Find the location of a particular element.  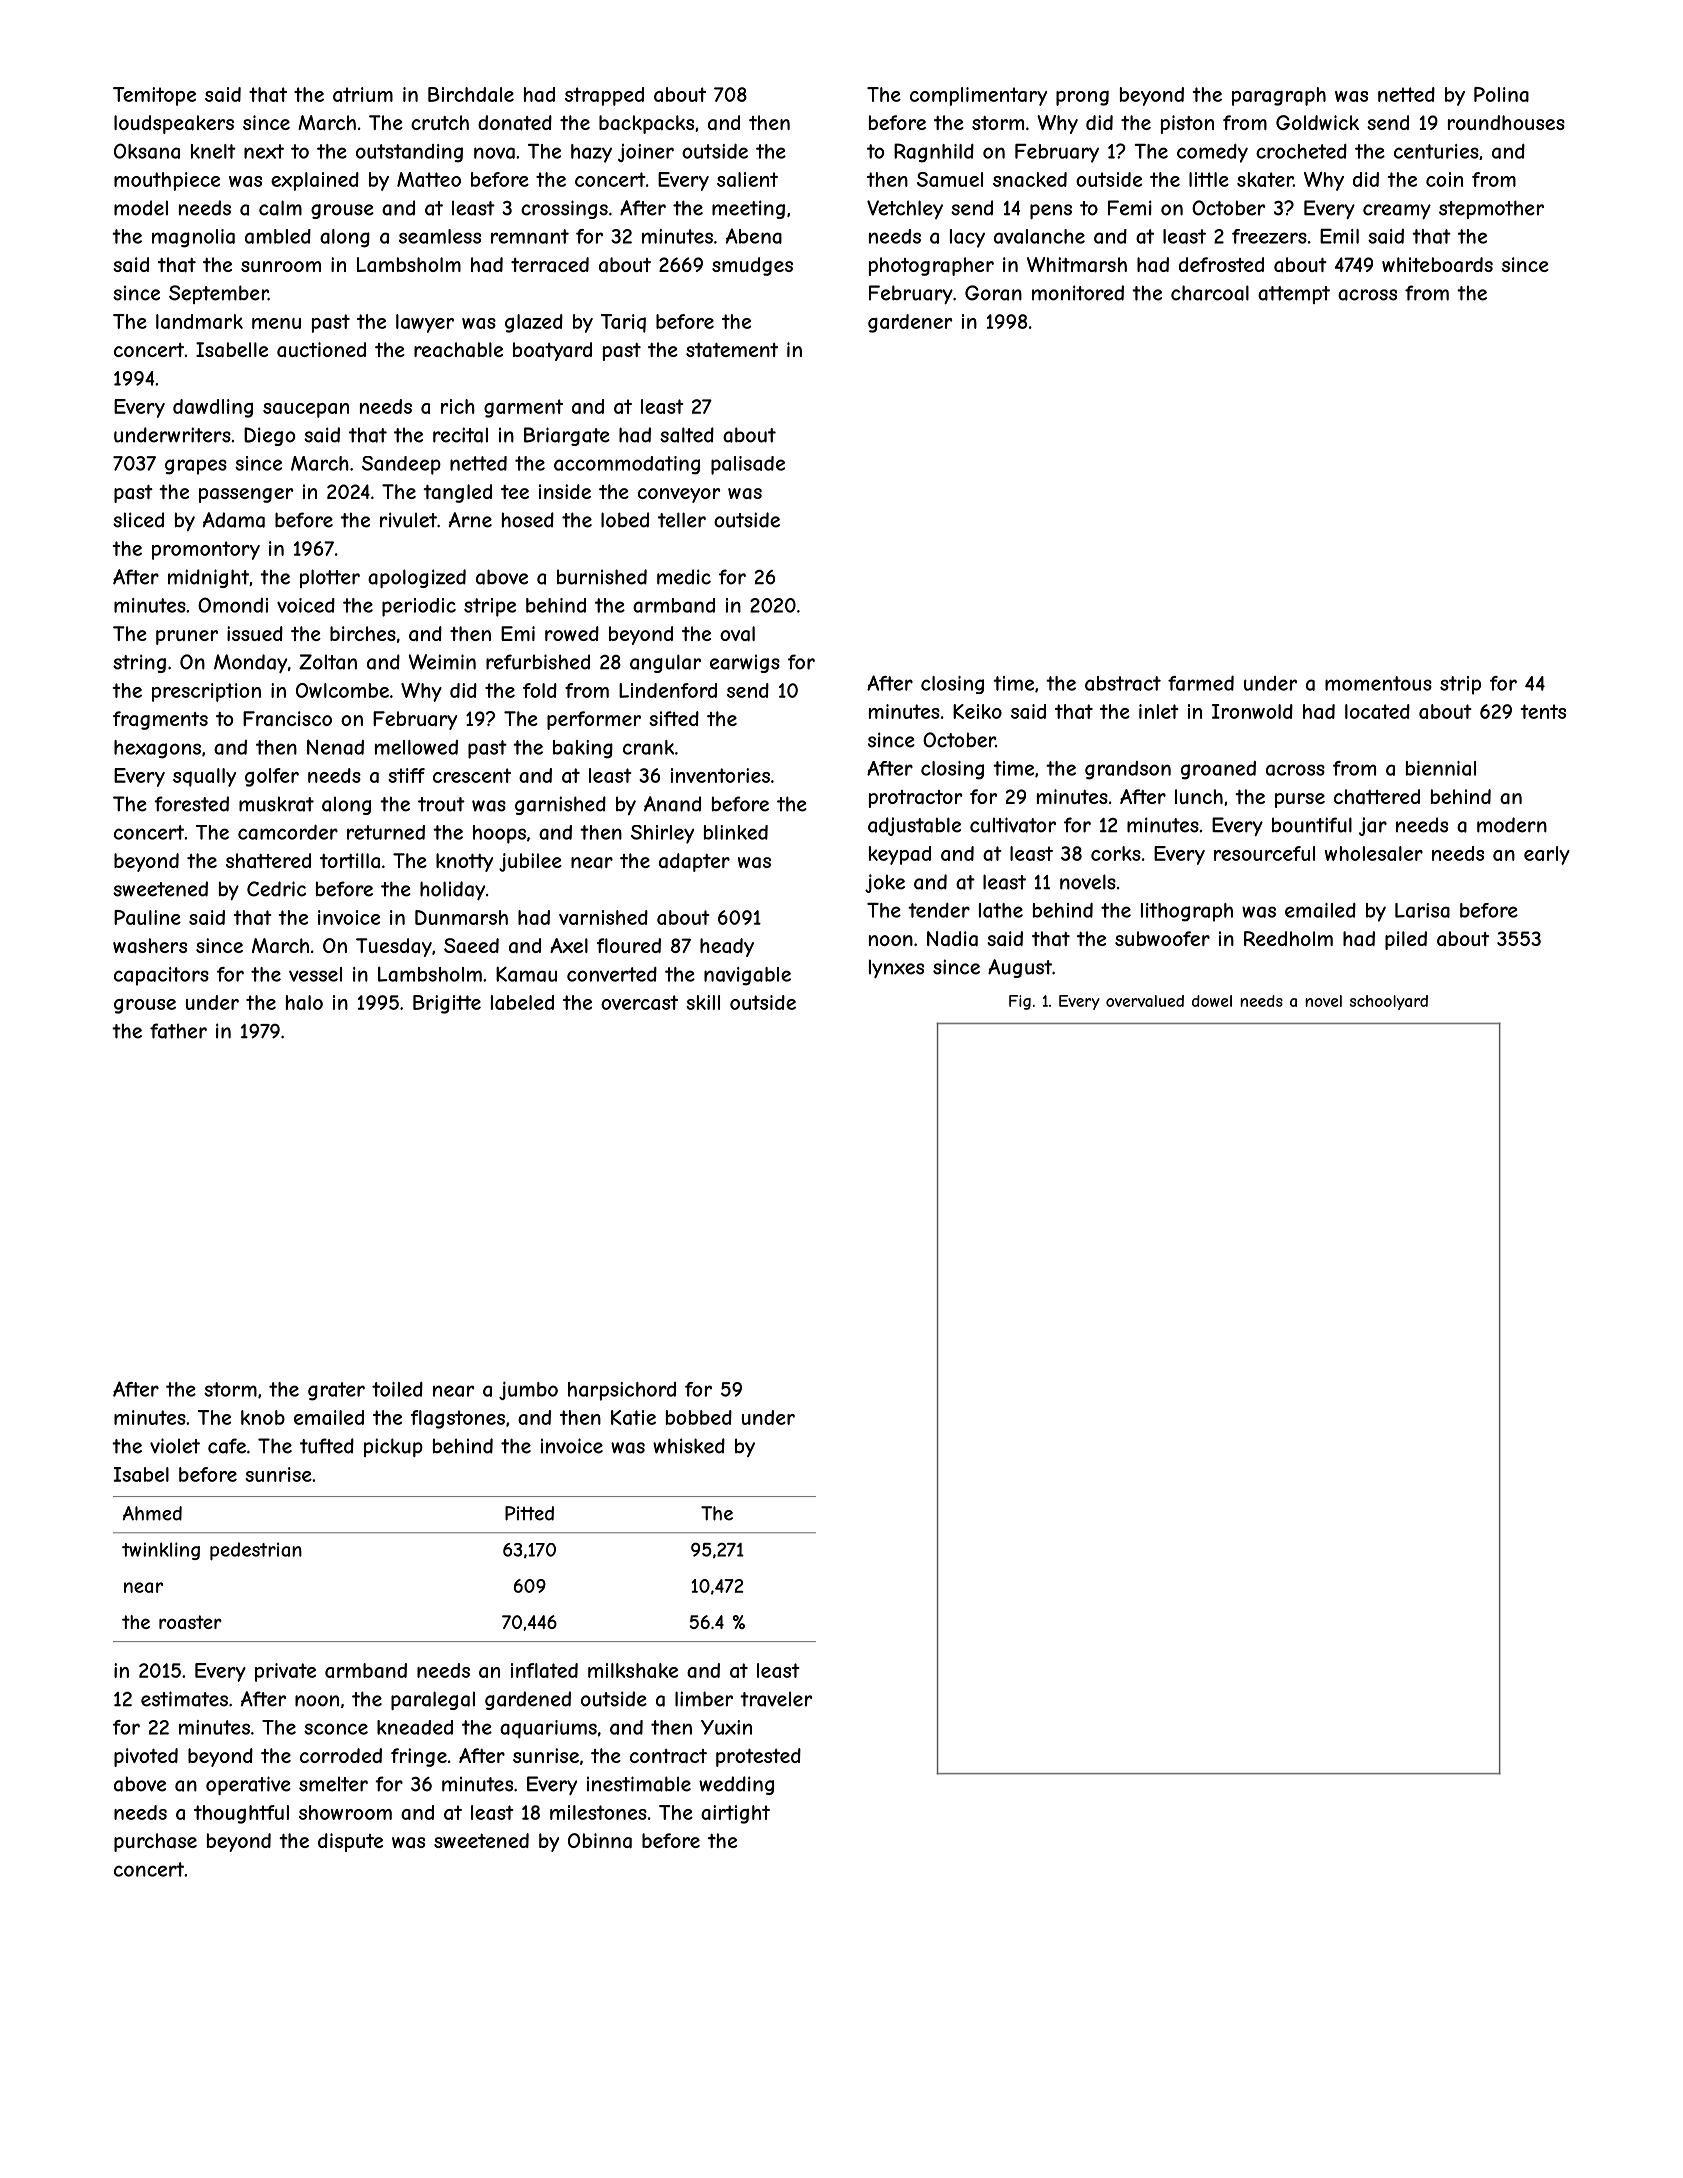

skill is located at coordinates (703, 1002).
